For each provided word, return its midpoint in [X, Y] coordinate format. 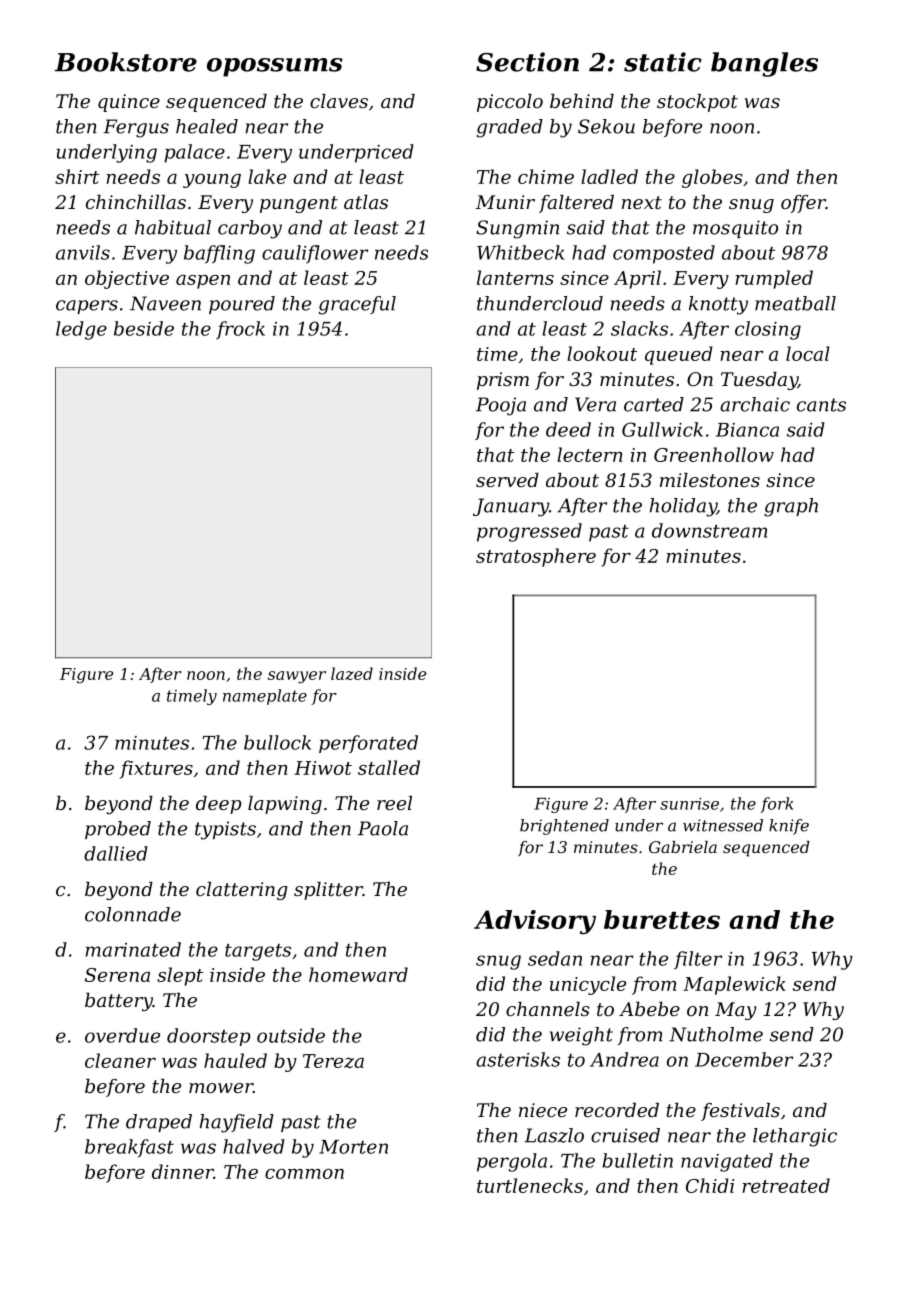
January [511, 507]
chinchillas [136, 202]
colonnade [133, 914]
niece [543, 1110]
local [808, 353]
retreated [786, 1185]
